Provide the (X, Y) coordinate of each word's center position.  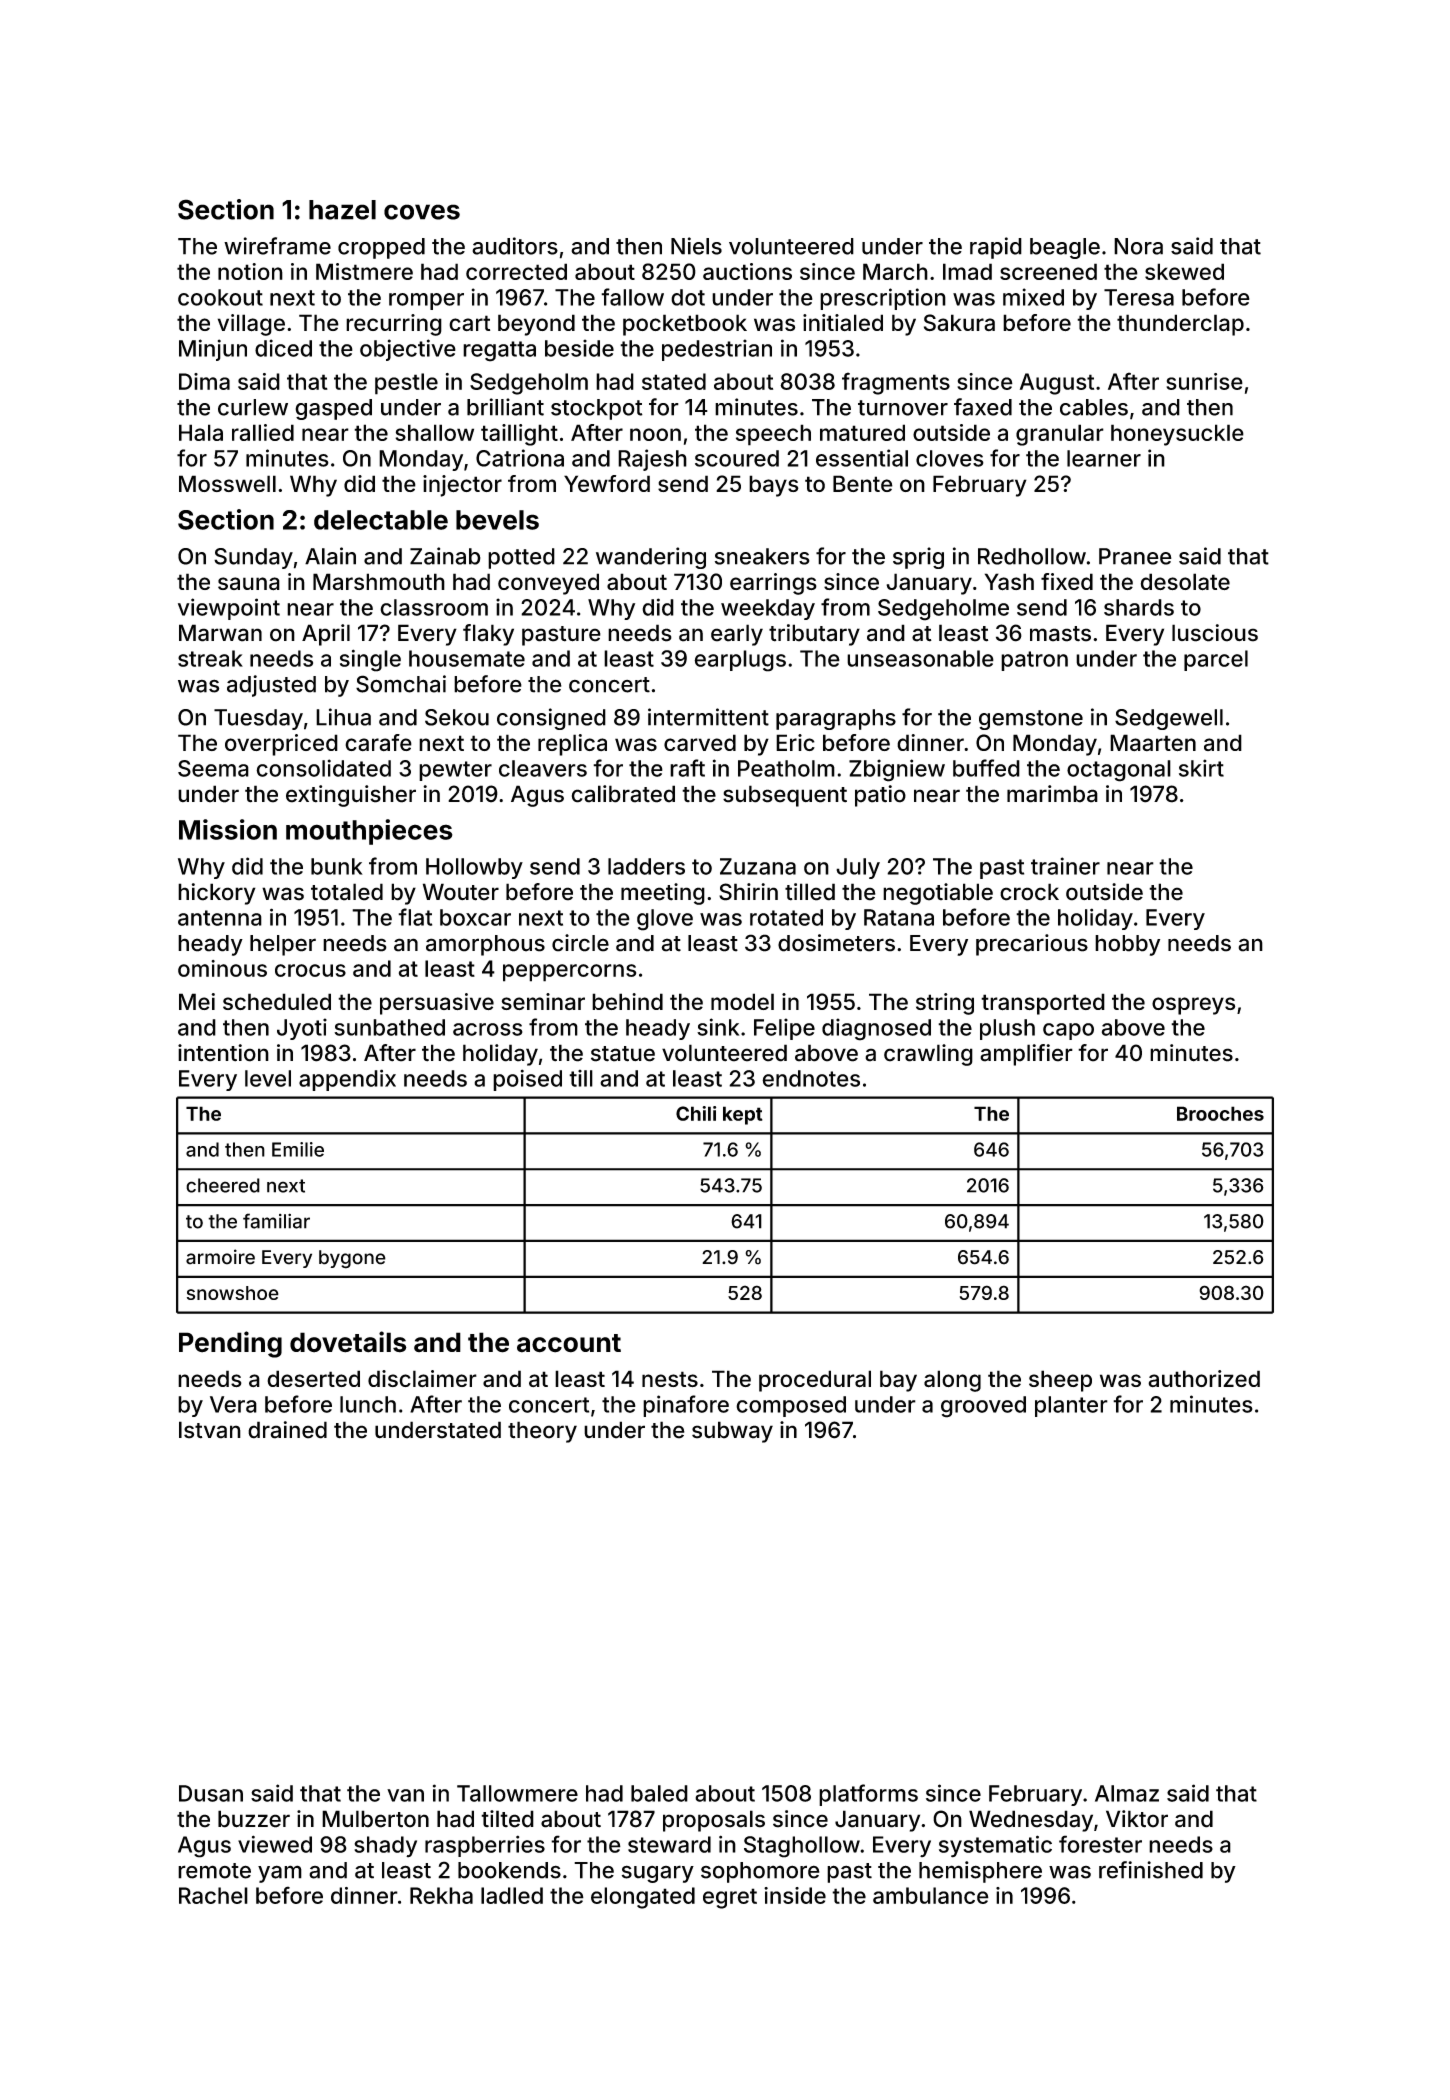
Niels (696, 246)
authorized (1204, 1378)
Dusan (211, 1793)
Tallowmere (517, 1793)
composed (791, 1406)
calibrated (623, 794)
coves (422, 212)
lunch (368, 1404)
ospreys (1193, 1006)
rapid (996, 248)
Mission (228, 829)
